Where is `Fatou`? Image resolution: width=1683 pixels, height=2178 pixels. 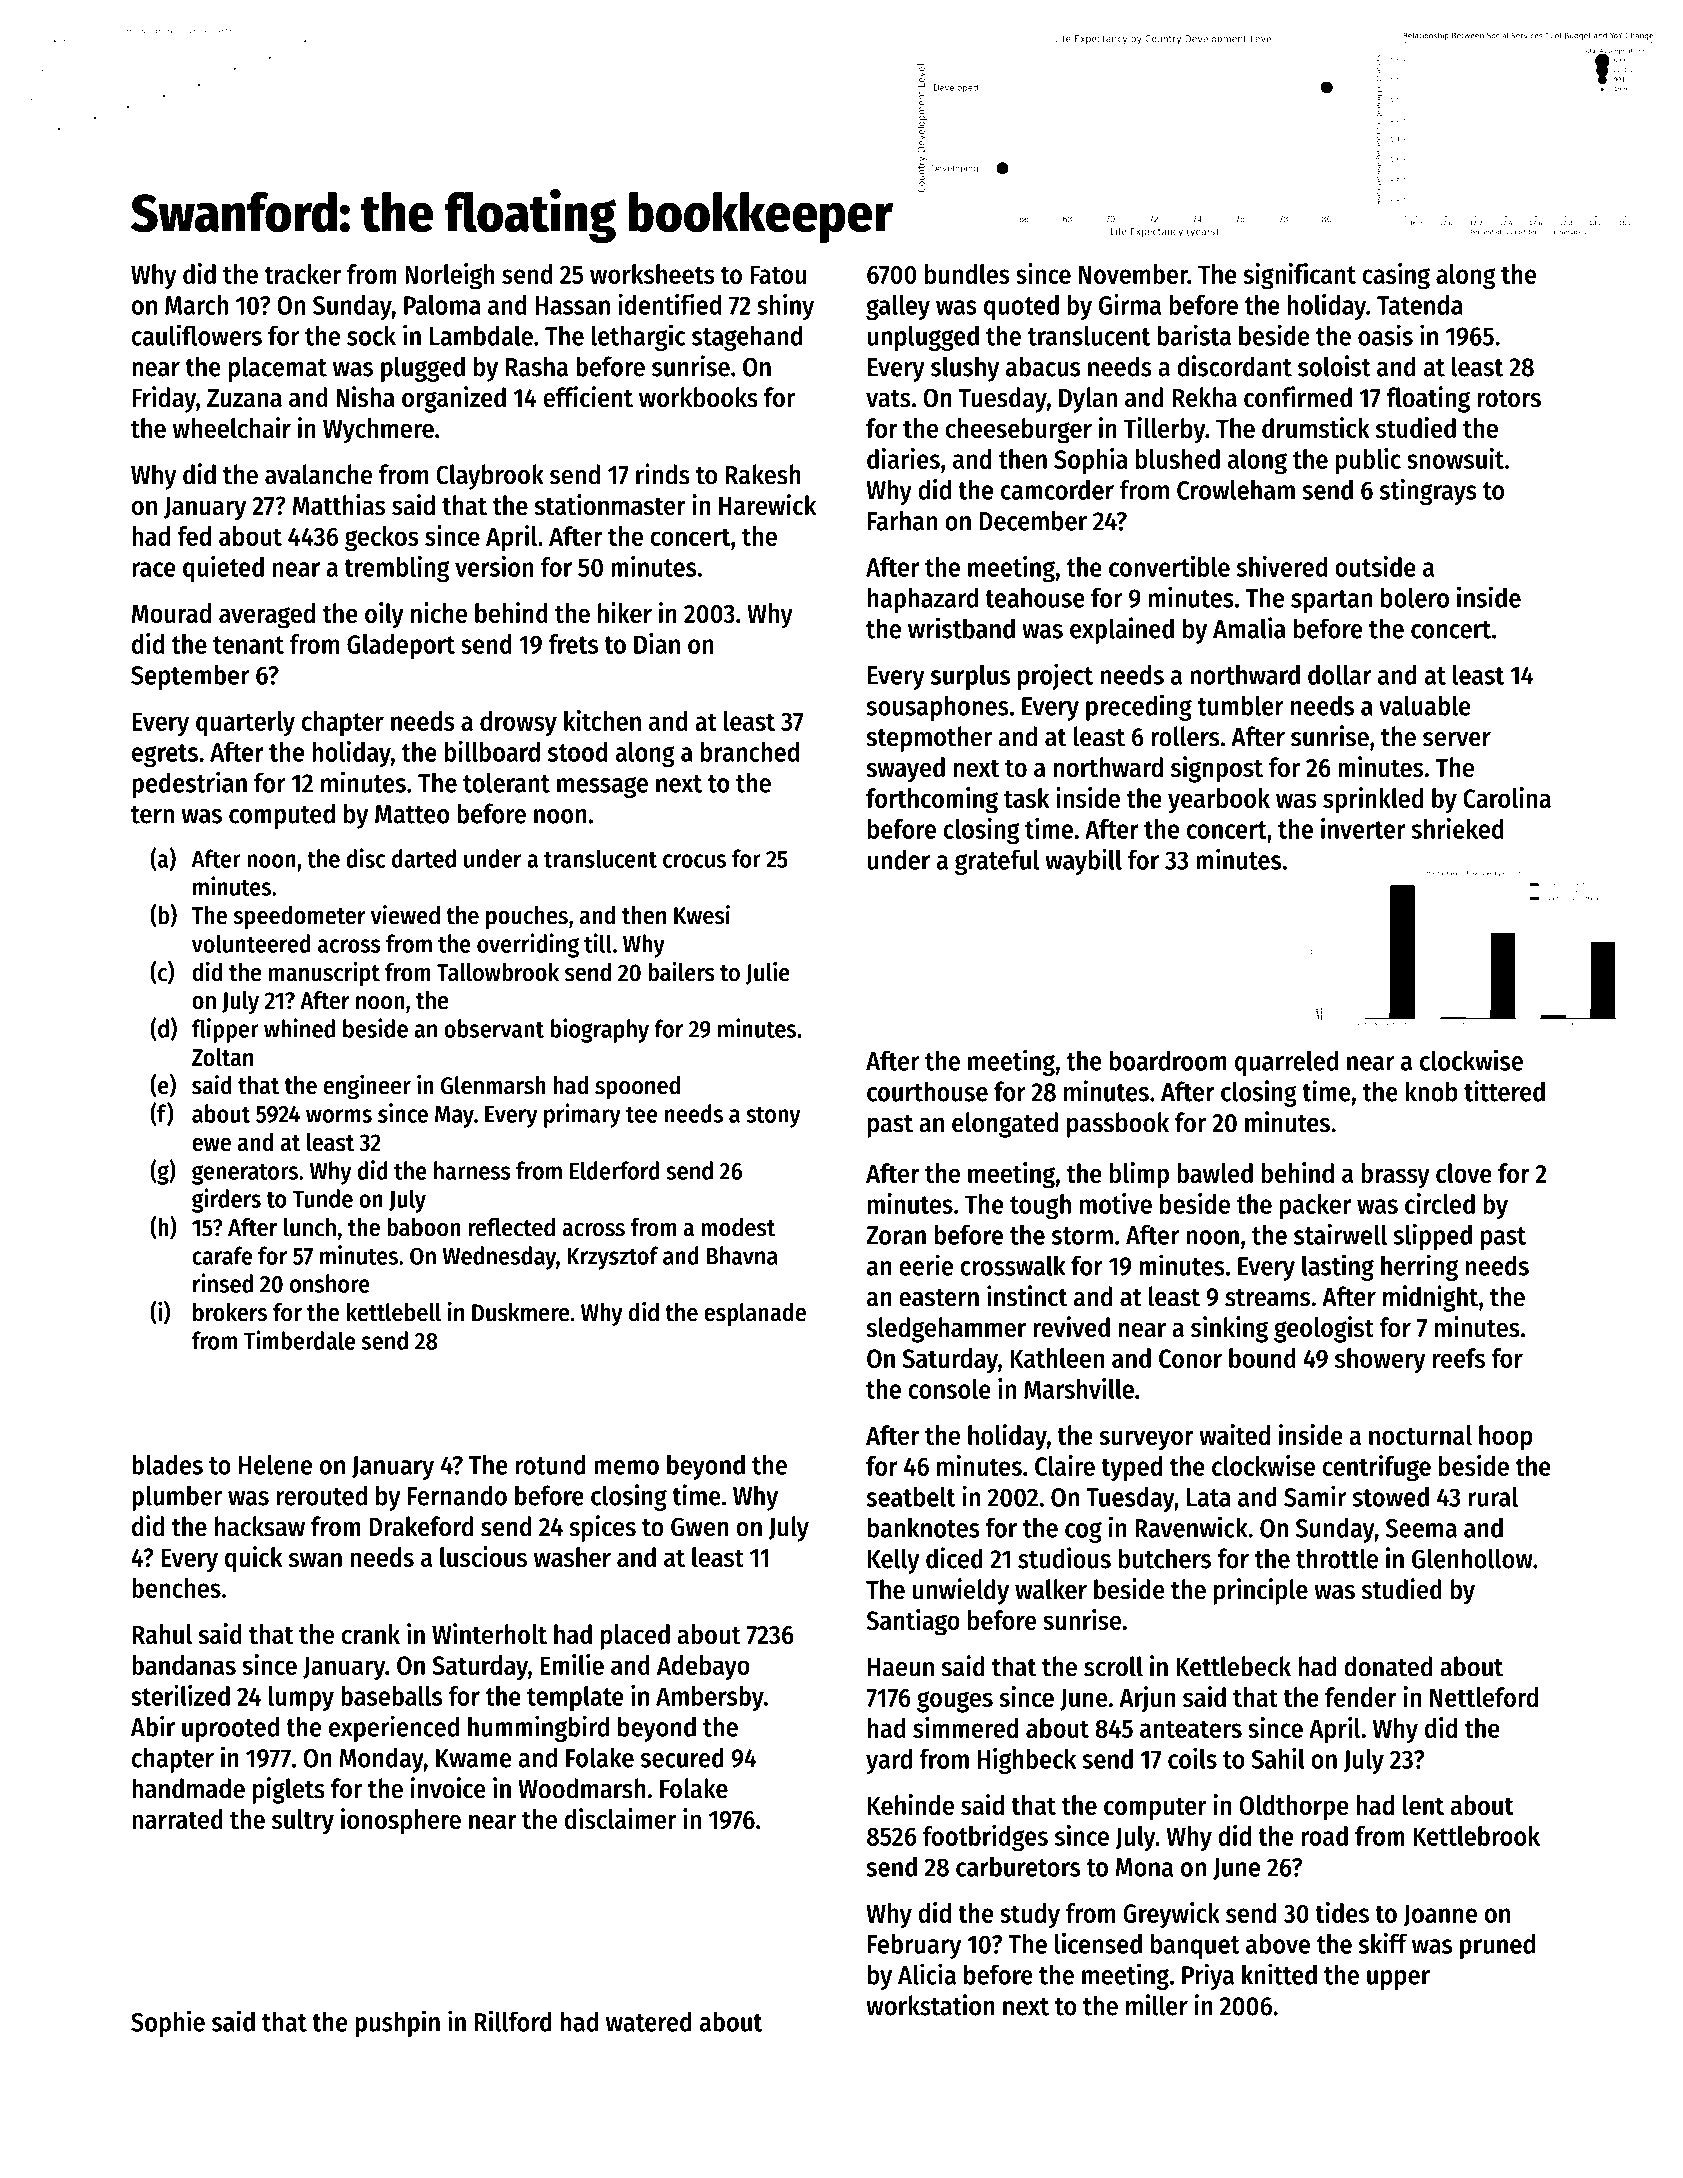
Fatou is located at coordinates (778, 274).
